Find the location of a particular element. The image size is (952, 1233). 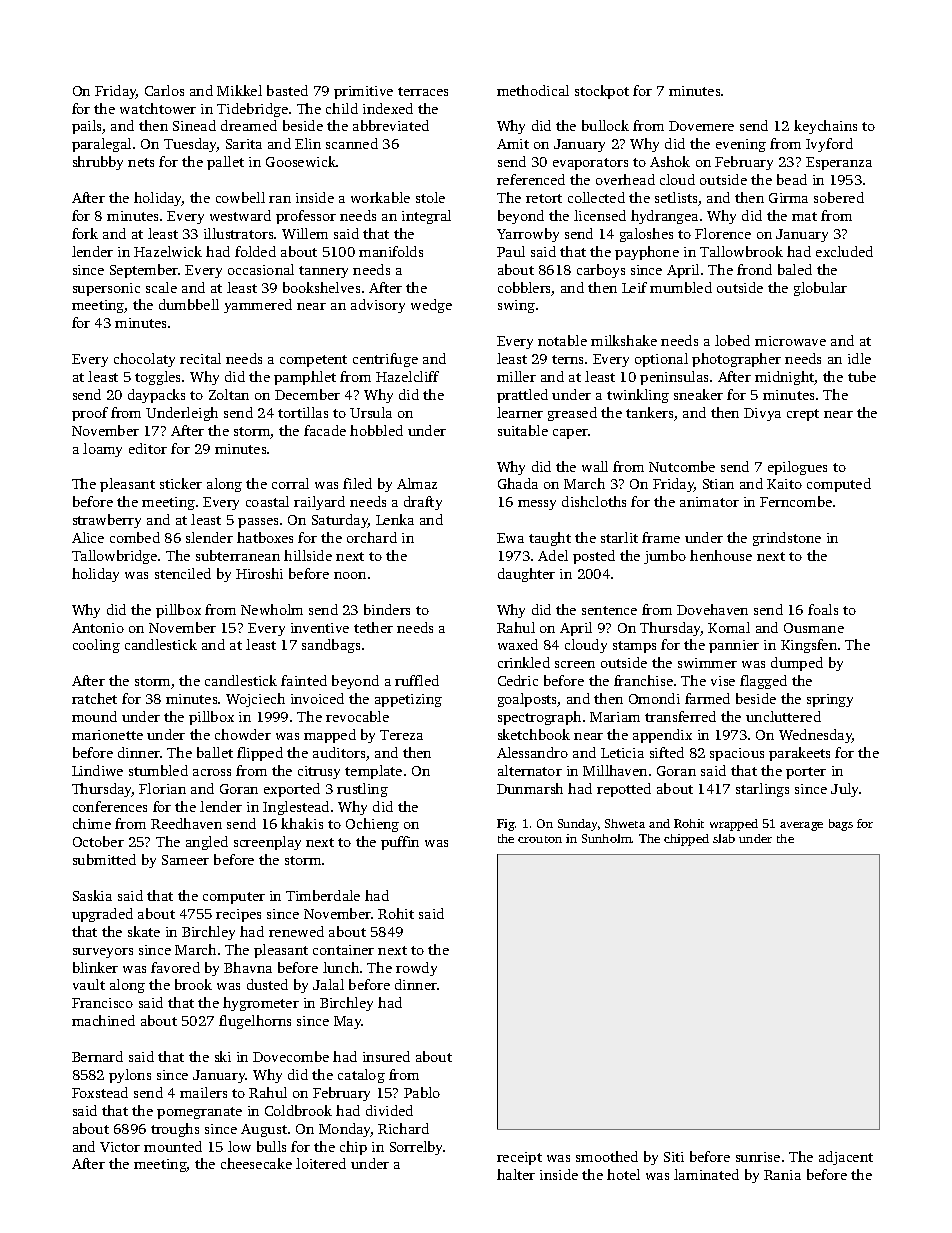

Sorrelby is located at coordinates (417, 1148).
